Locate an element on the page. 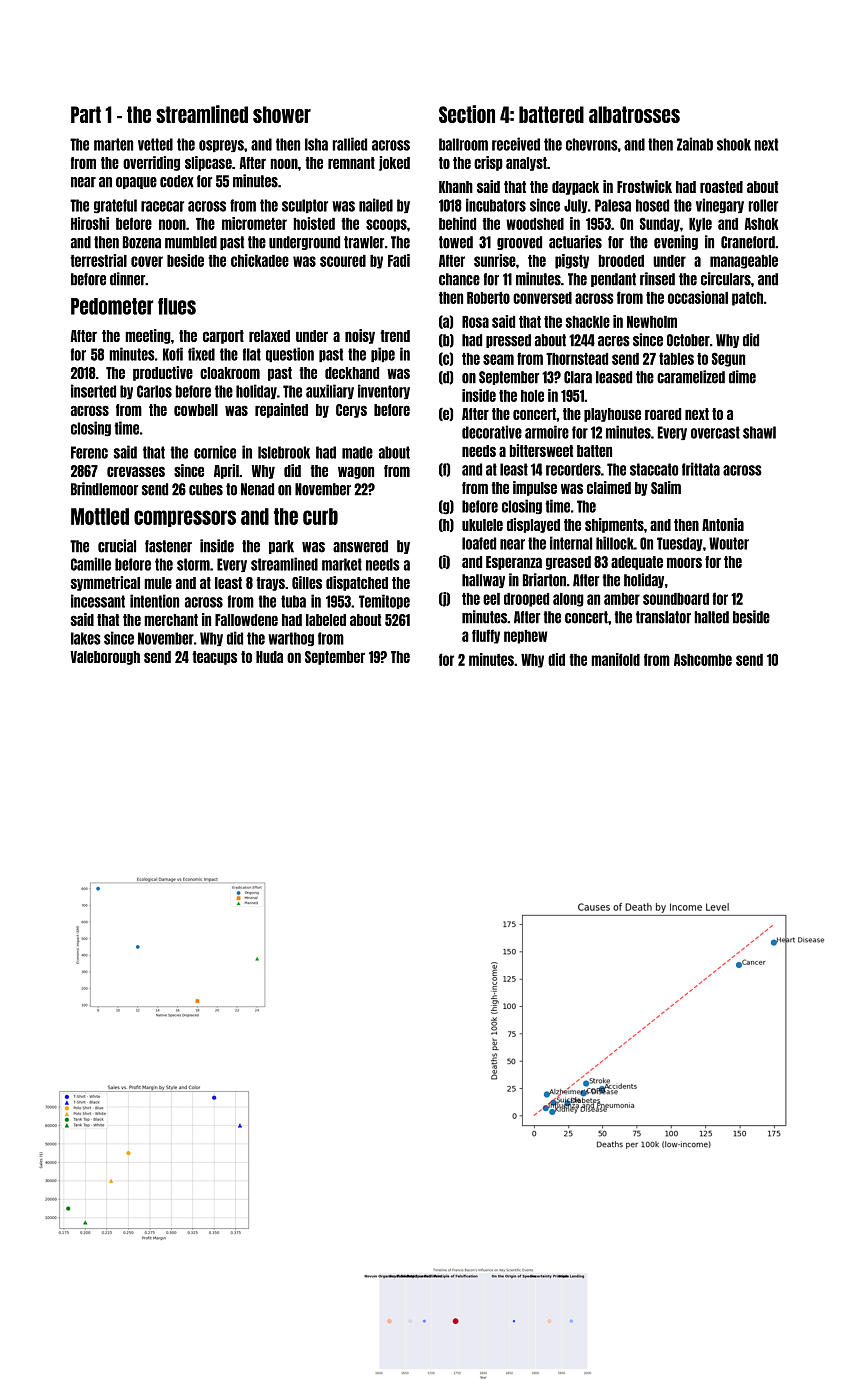  decorative is located at coordinates (492, 432).
